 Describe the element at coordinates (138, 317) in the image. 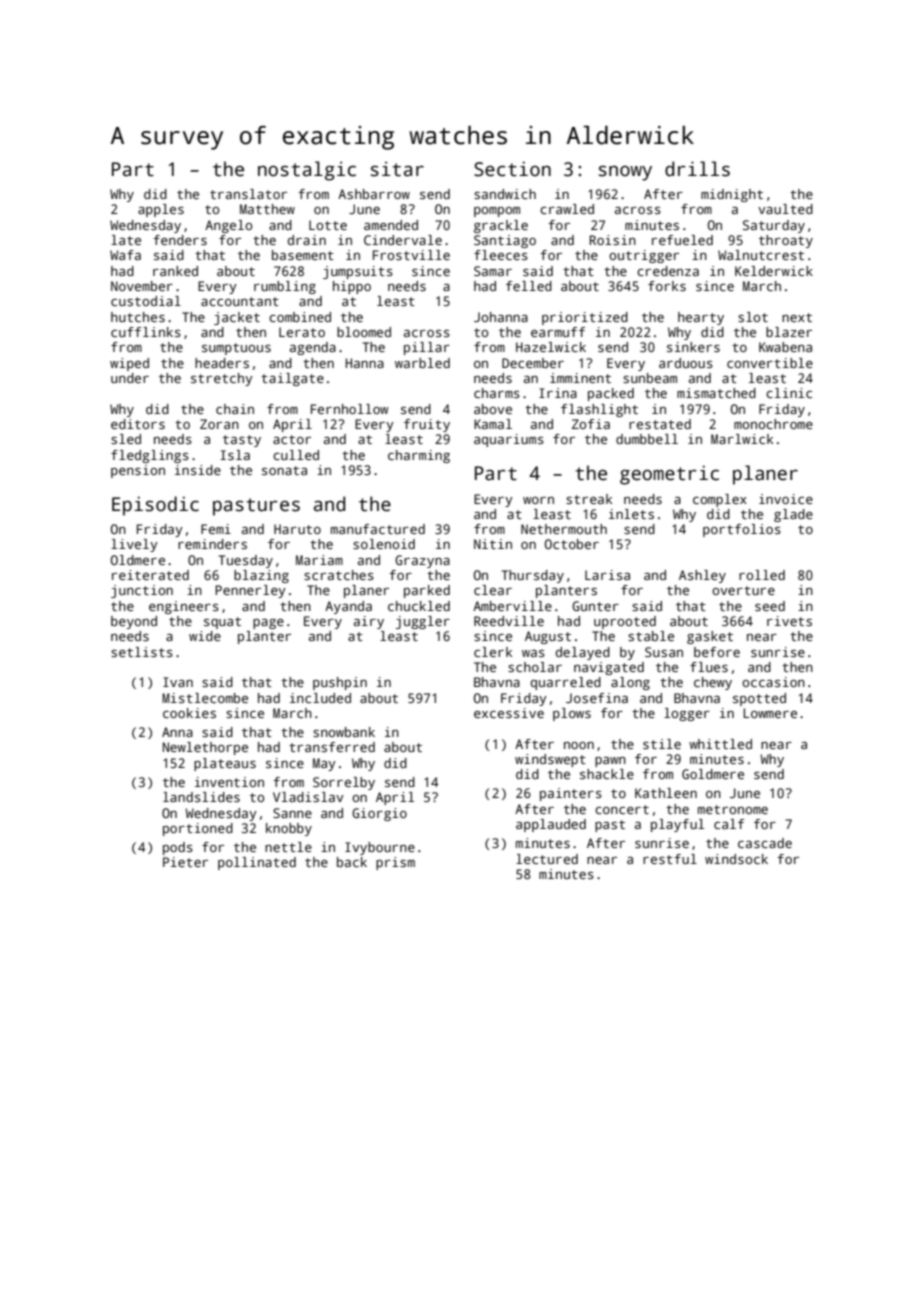

I see `hutches` at that location.
